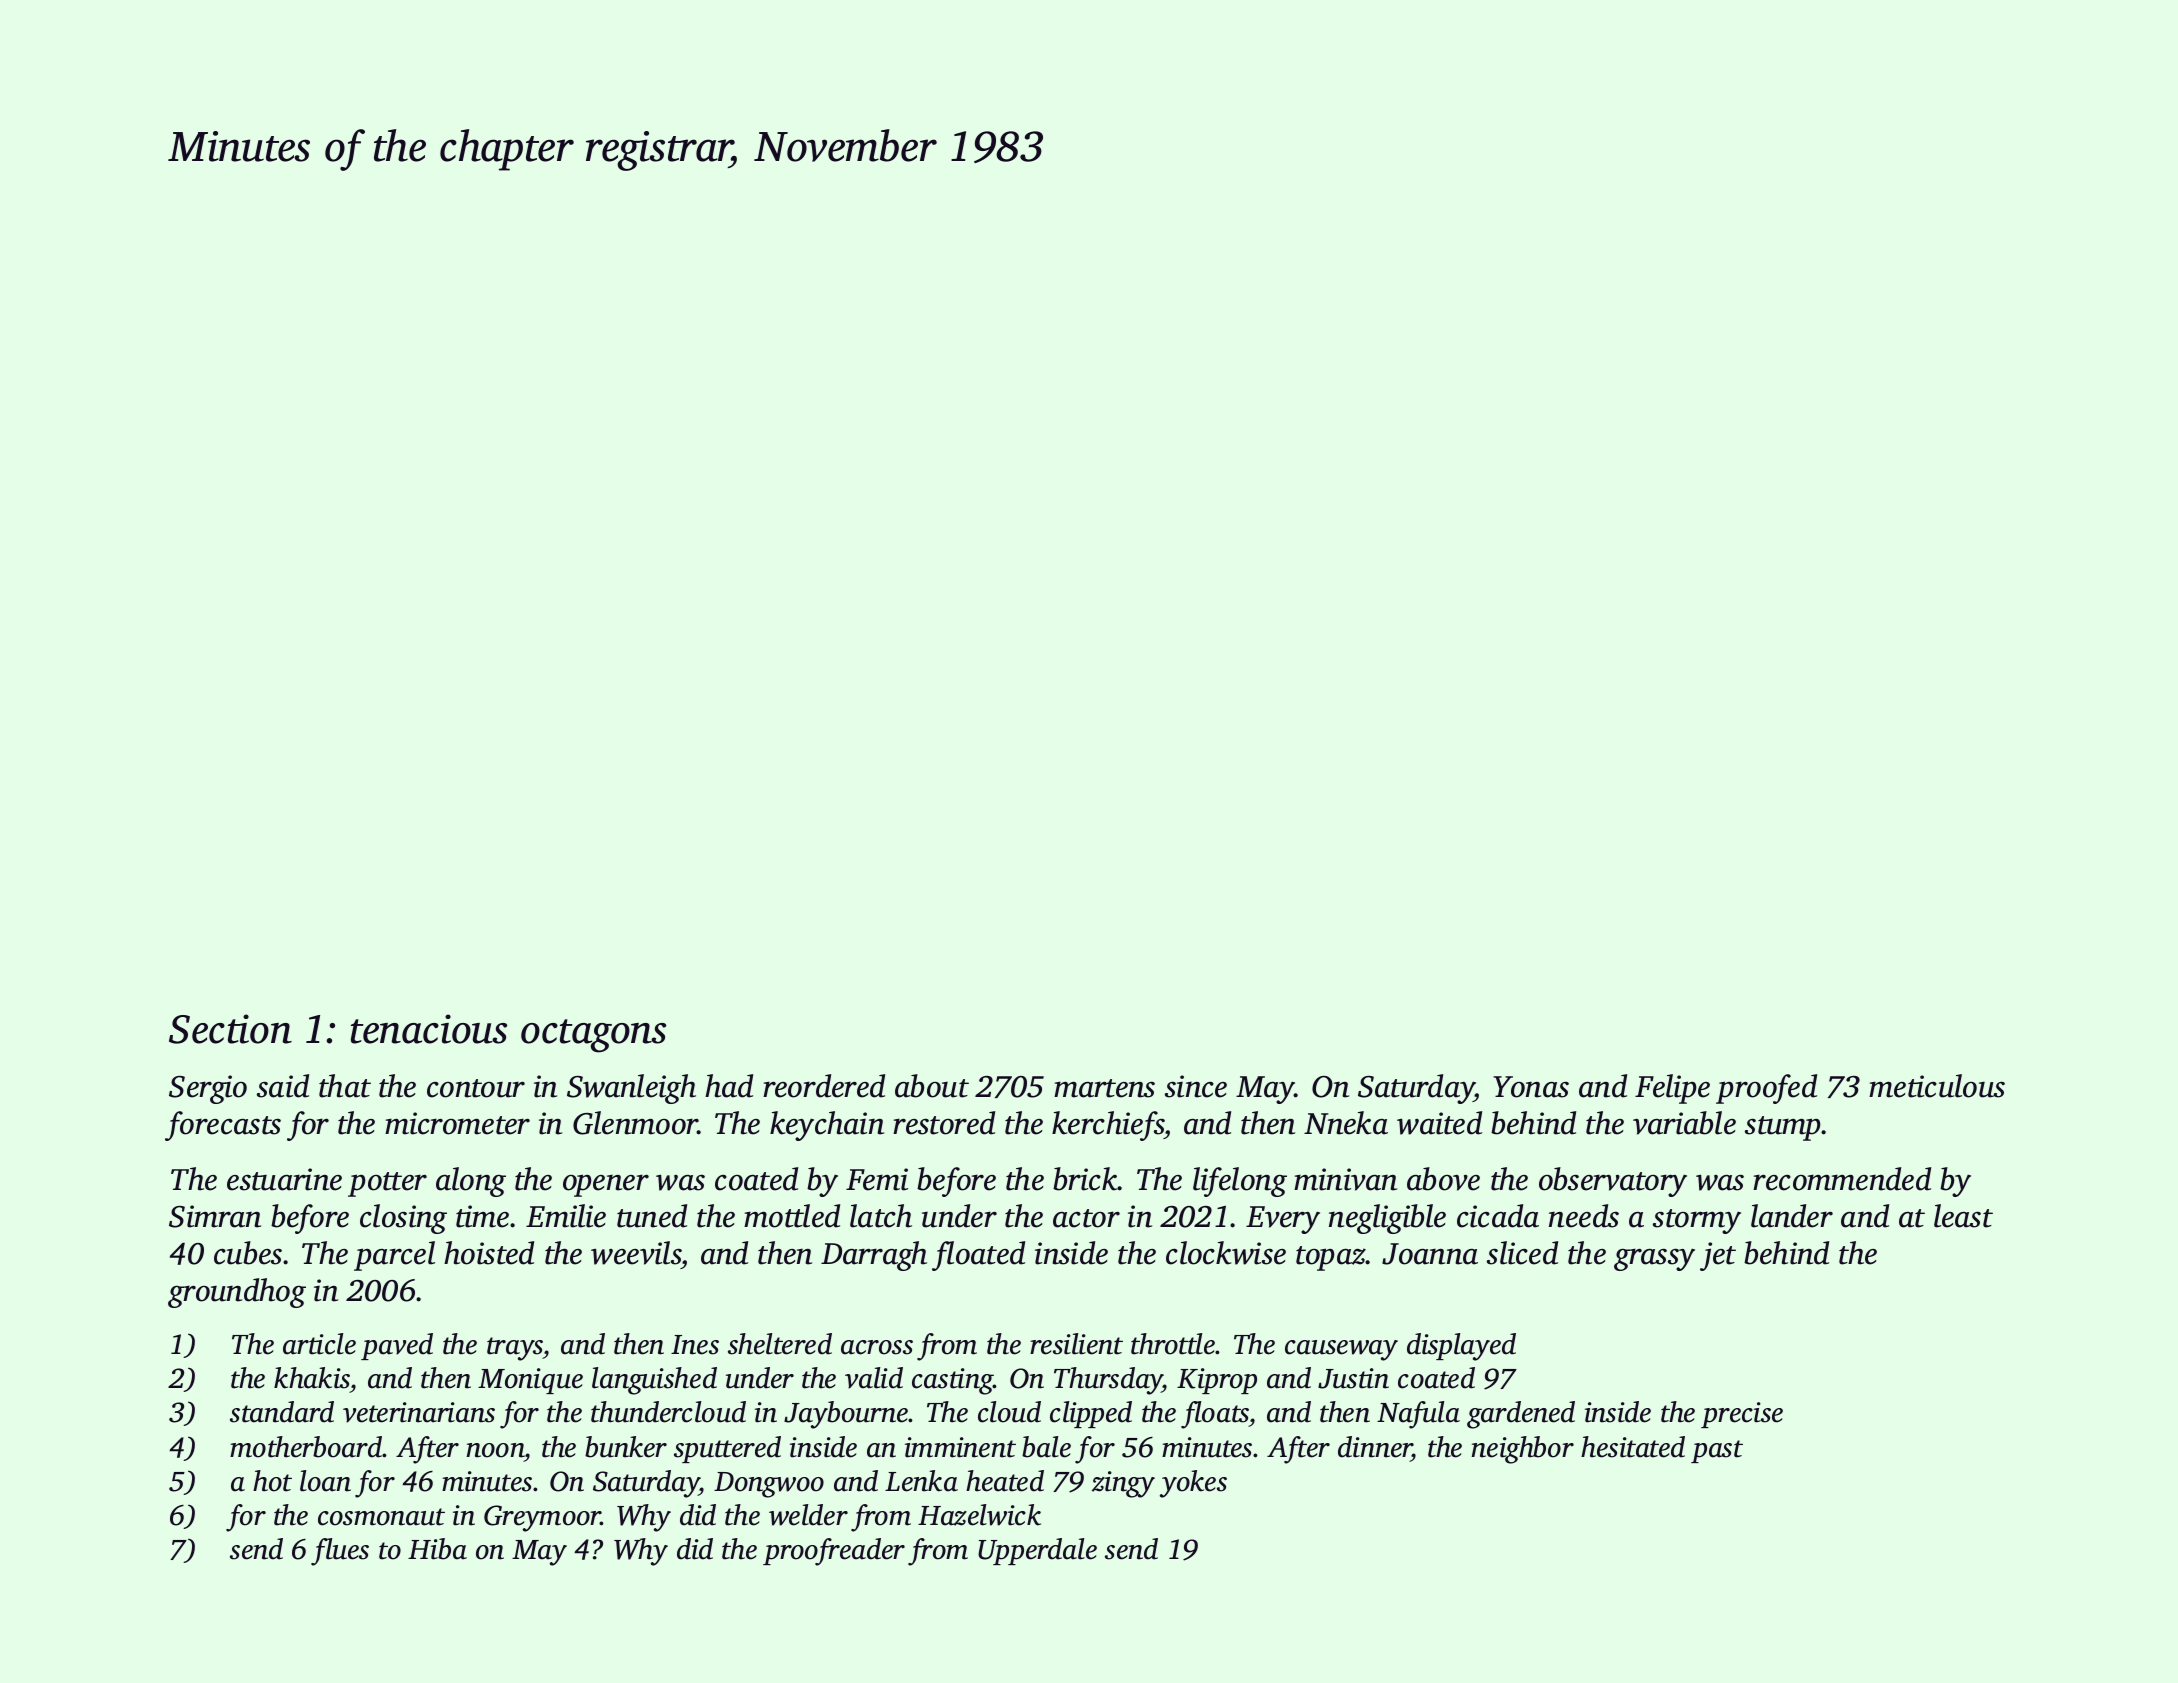  I want to click on sliced, so click(1522, 1253).
